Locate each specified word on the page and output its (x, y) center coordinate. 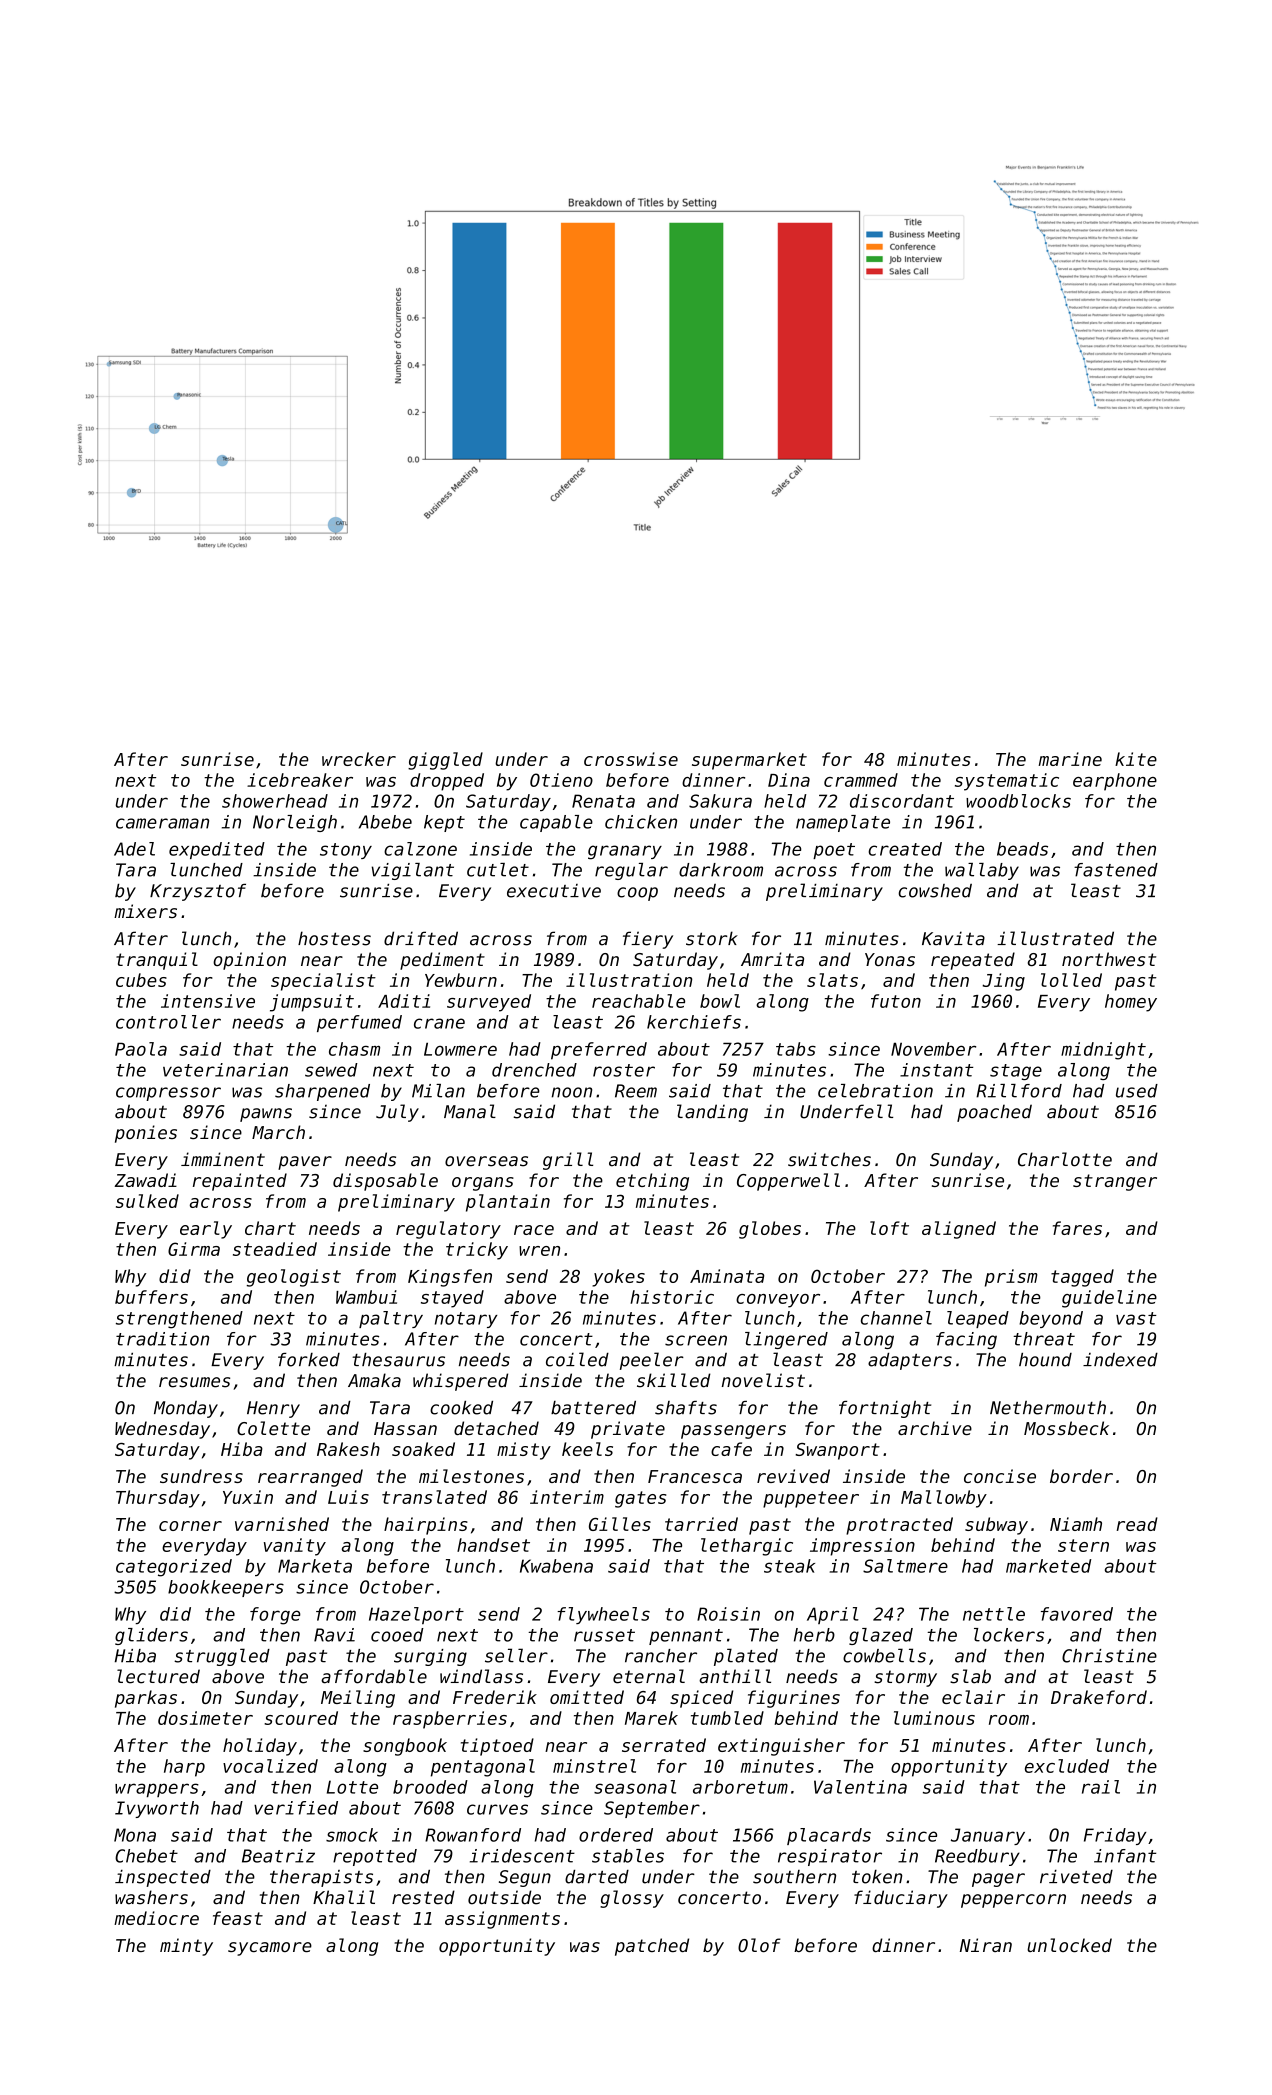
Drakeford (1099, 1697)
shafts (686, 1408)
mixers (145, 911)
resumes (194, 1382)
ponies (146, 1134)
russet (604, 1635)
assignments (502, 1920)
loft (889, 1228)
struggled (222, 1657)
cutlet (498, 870)
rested (423, 1897)
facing (966, 1340)
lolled (1071, 980)
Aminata (727, 1276)
